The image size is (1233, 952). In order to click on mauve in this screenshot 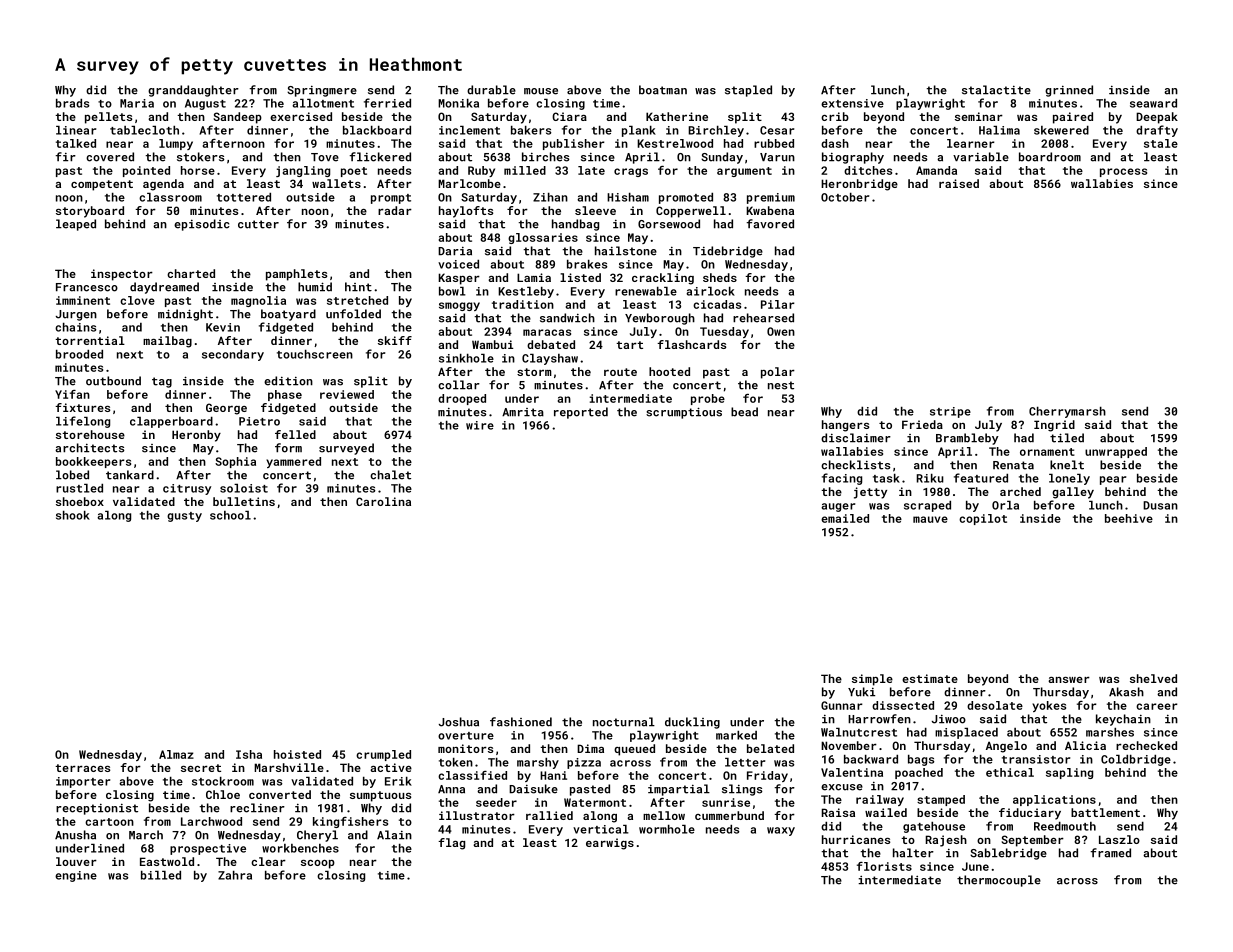, I will do `click(930, 519)`.
